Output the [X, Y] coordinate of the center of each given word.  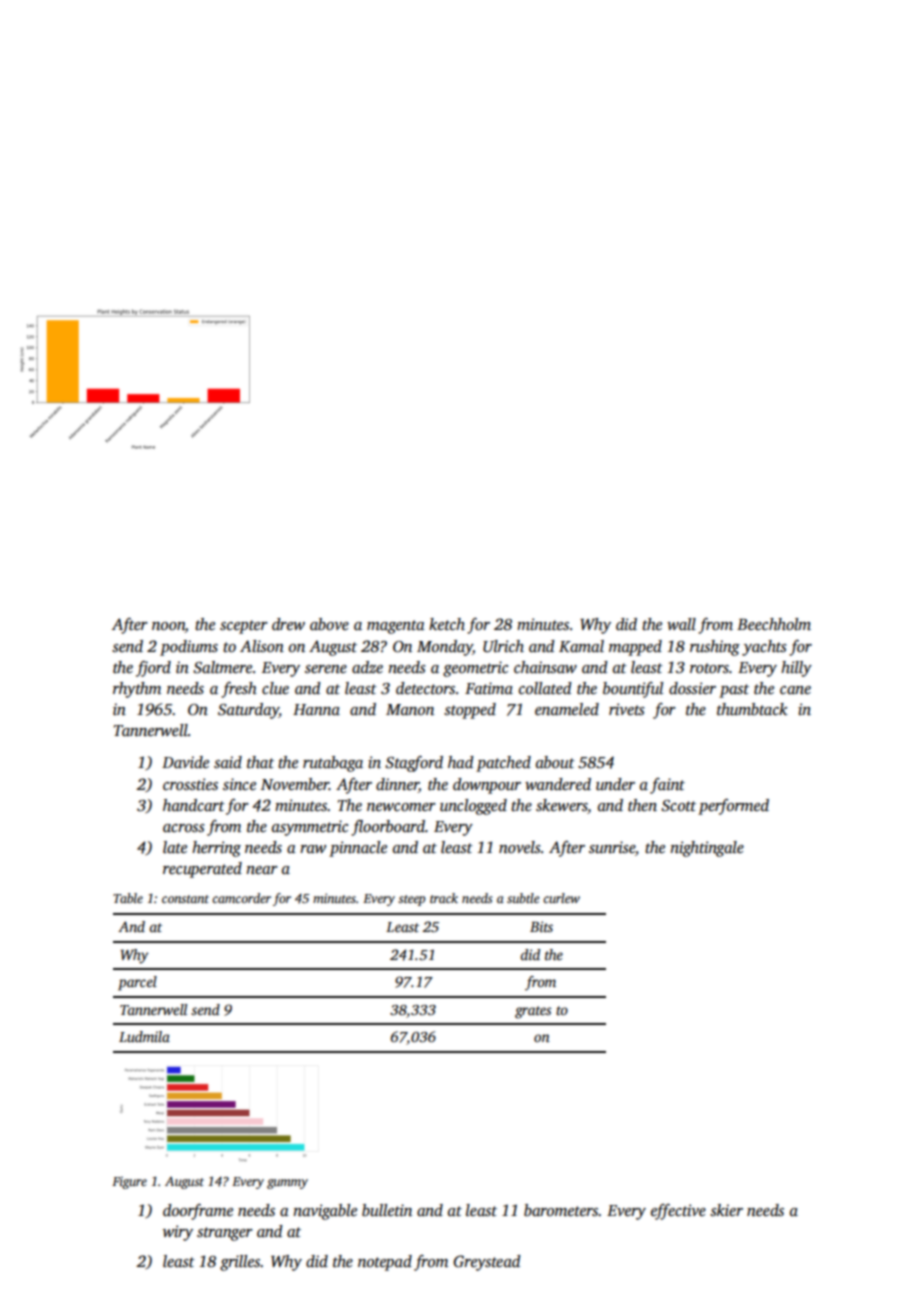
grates [533, 1012]
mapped [635, 648]
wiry [178, 1233]
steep [411, 900]
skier [726, 1210]
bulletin [387, 1210]
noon [168, 627]
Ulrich [503, 646]
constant [185, 899]
